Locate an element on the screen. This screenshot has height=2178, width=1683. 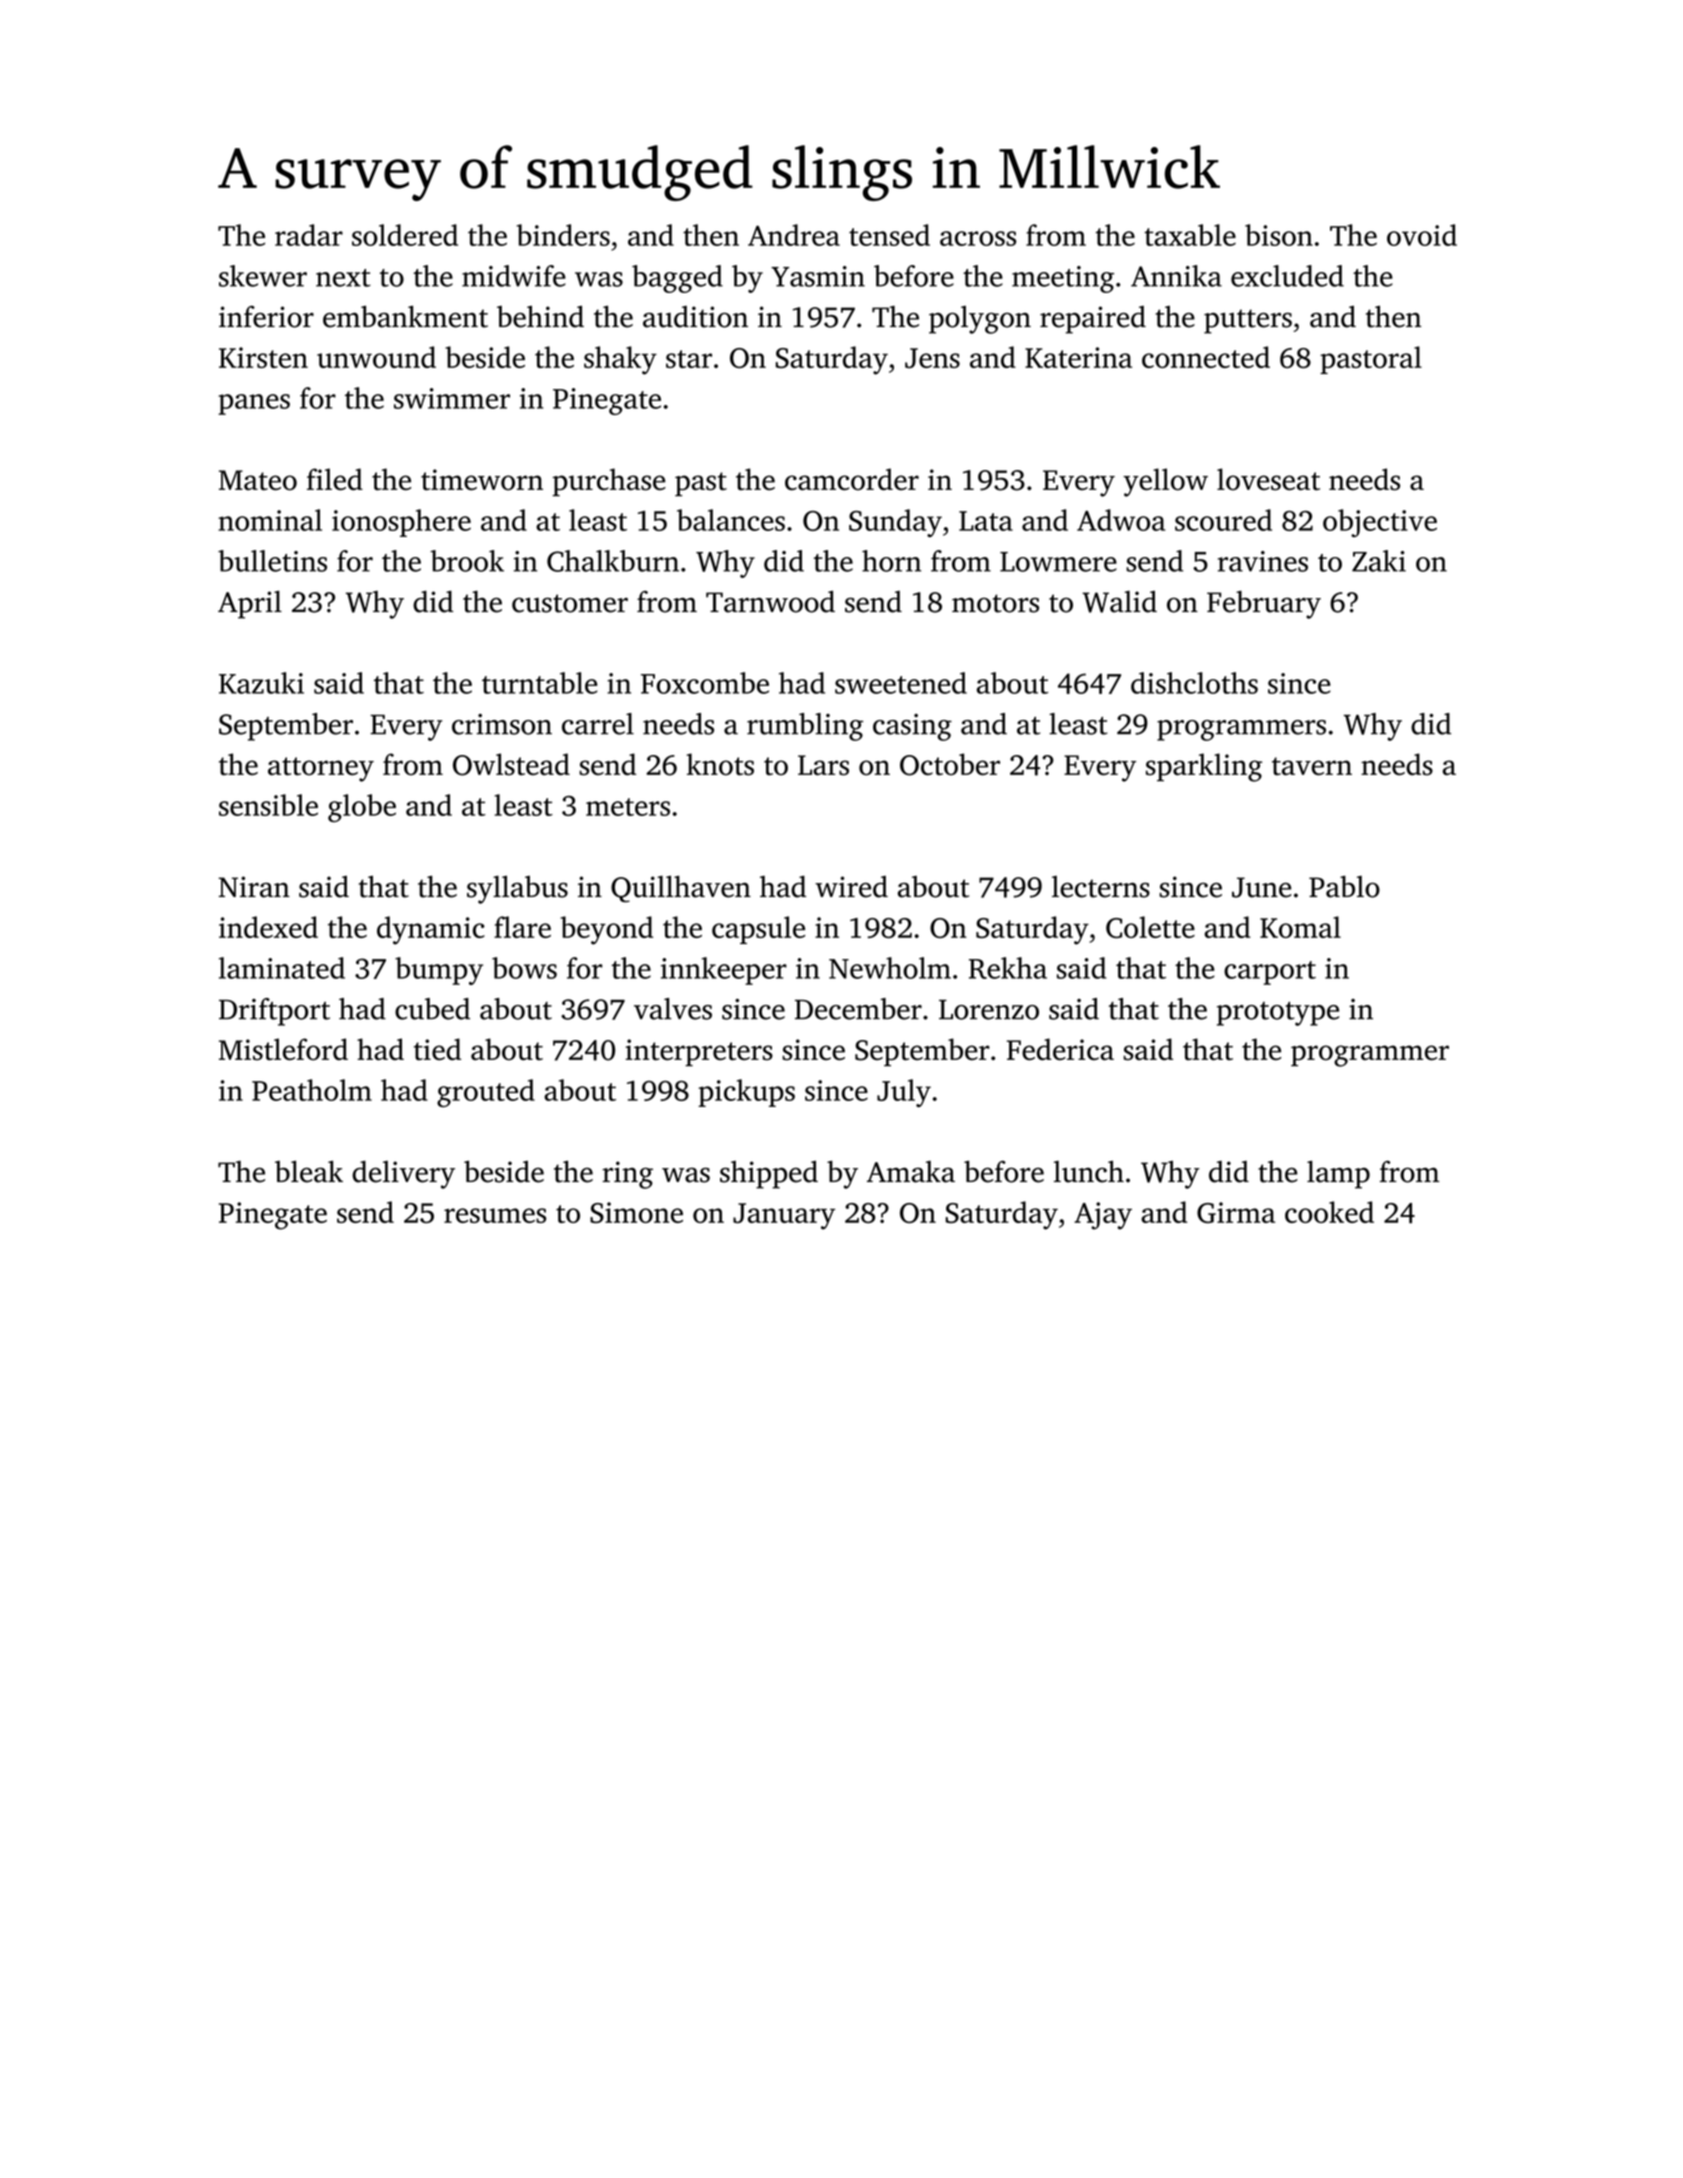
putters is located at coordinates (1248, 321).
